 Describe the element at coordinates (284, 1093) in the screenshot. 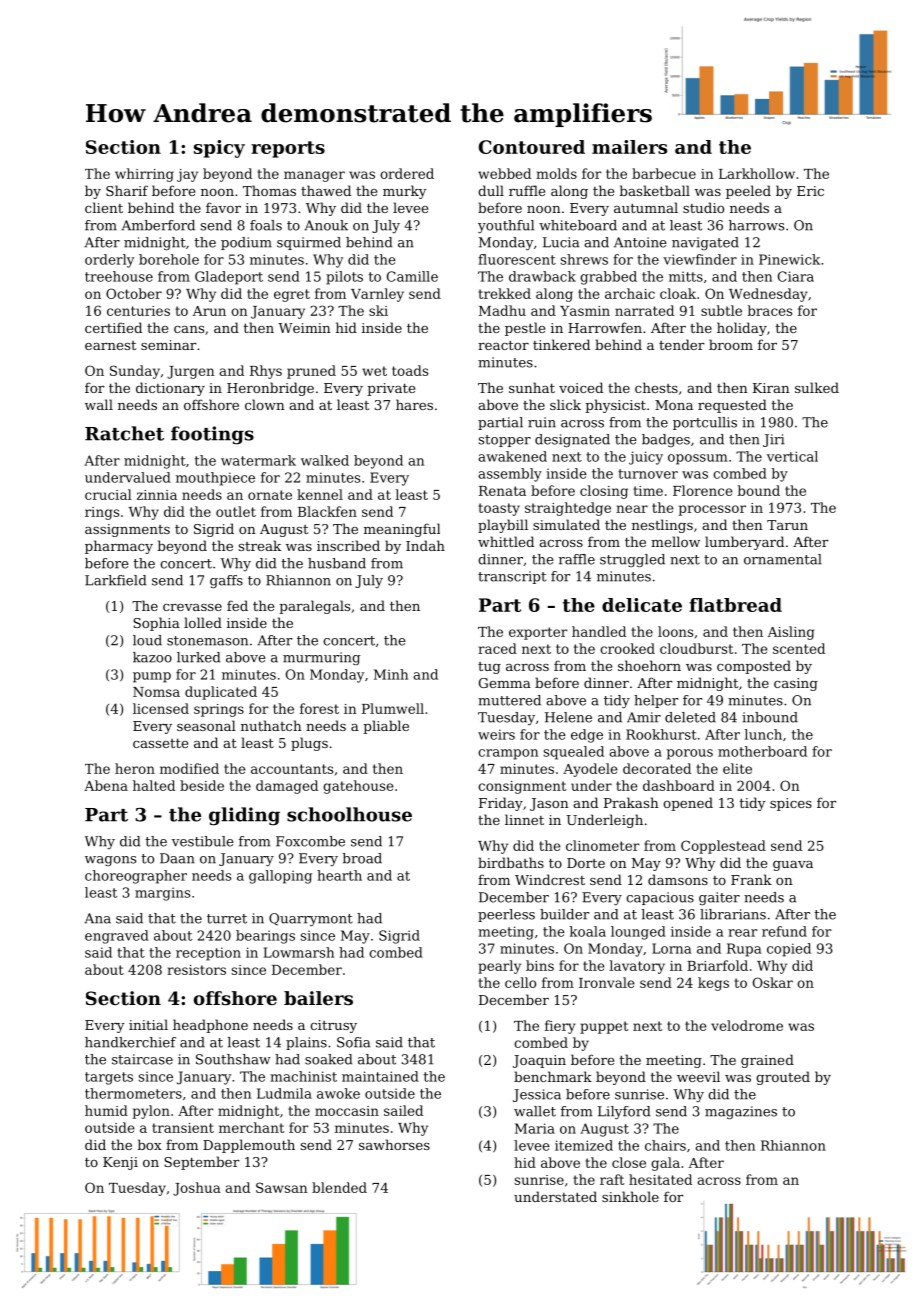

I see `Ludmila` at that location.
